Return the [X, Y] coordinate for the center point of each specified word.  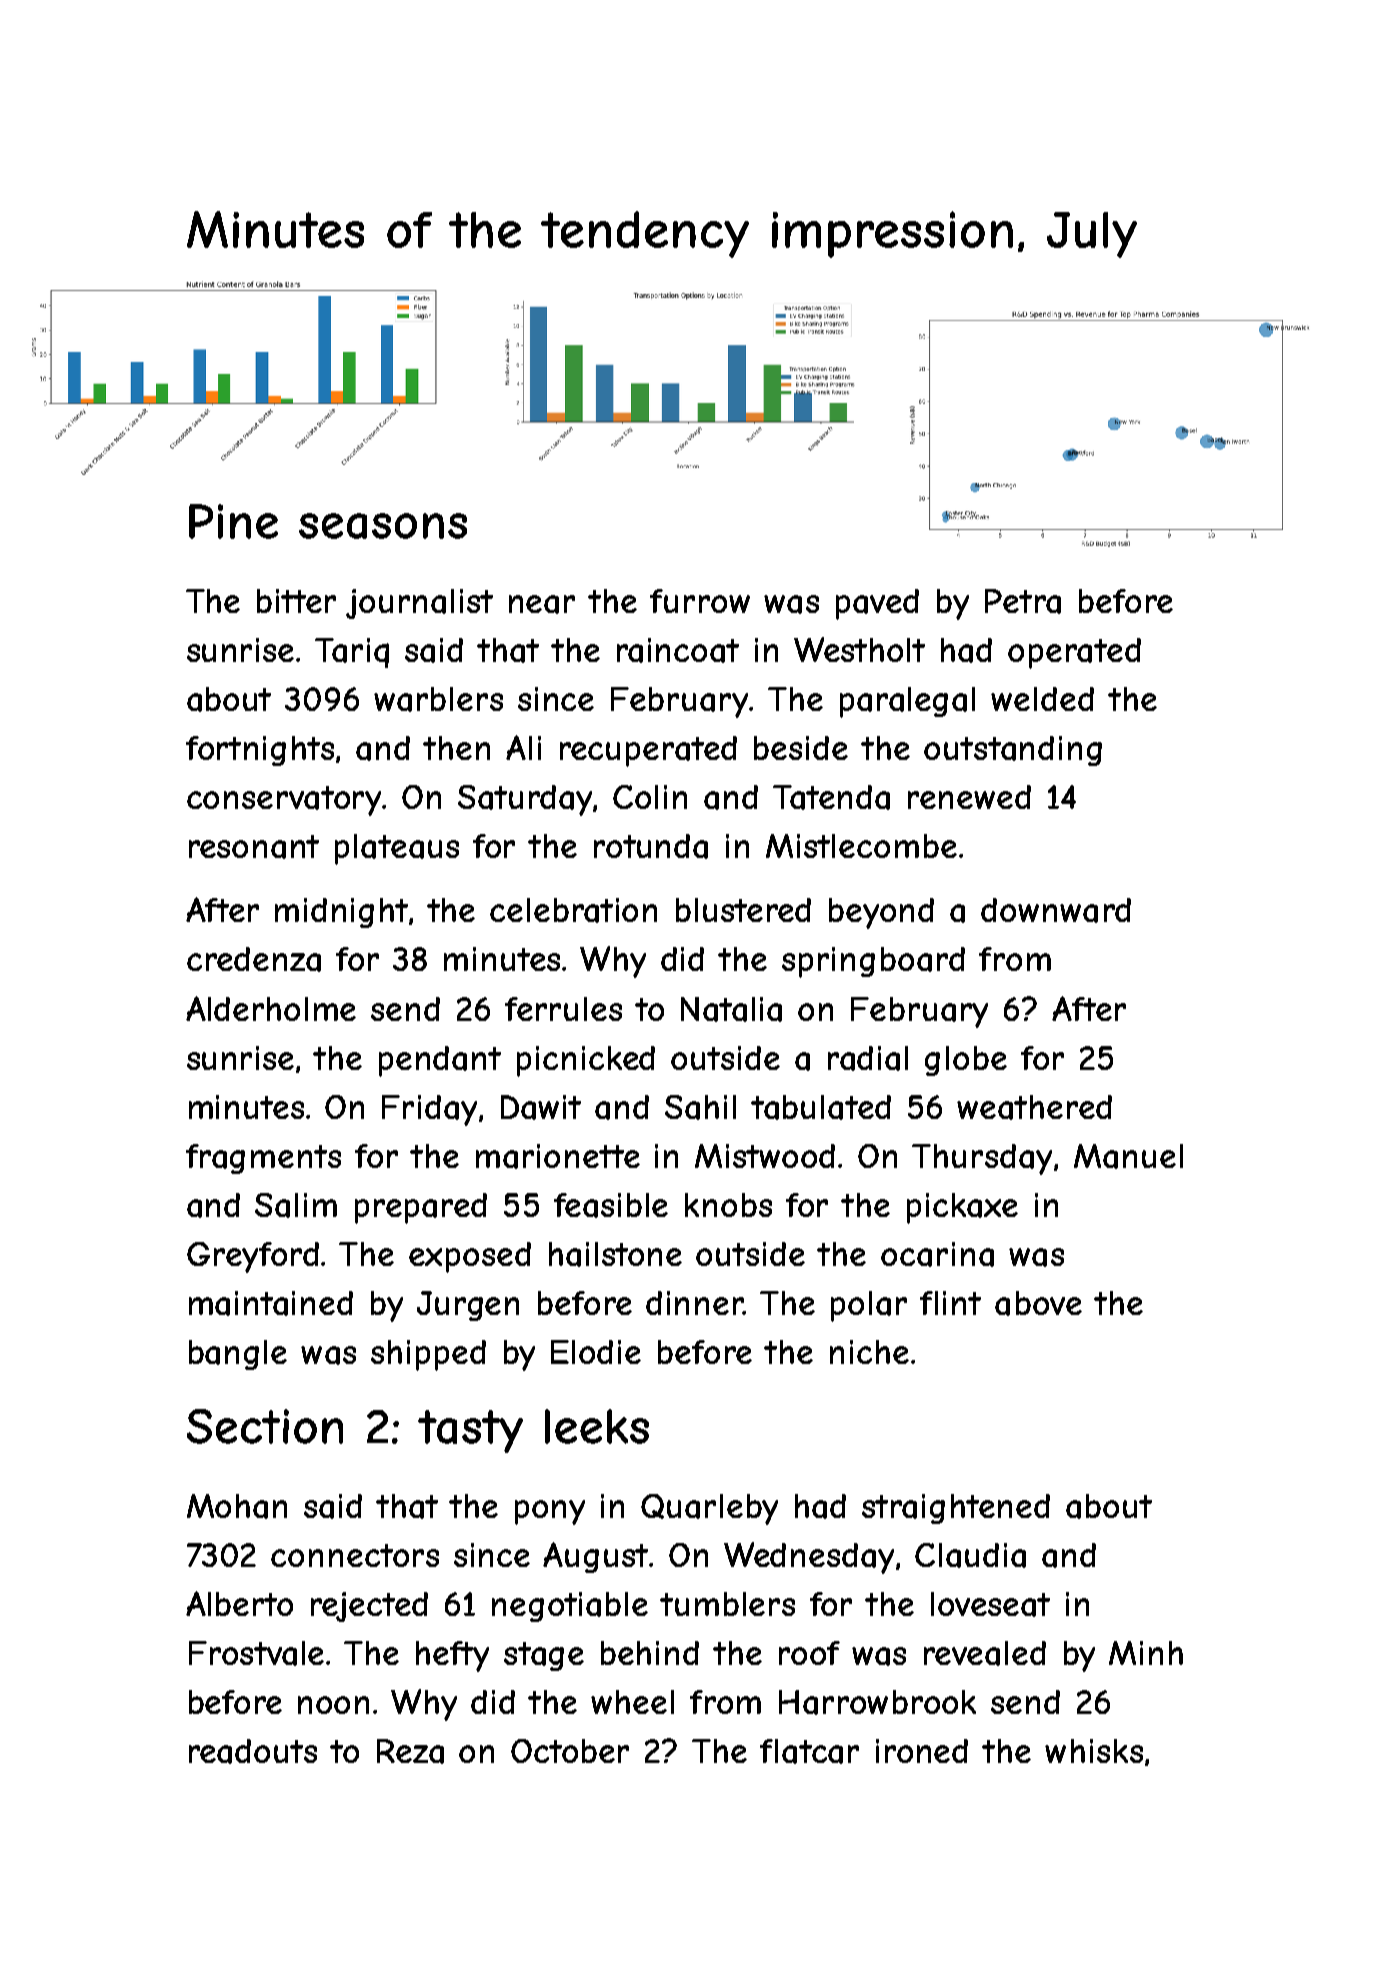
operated [1074, 653]
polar [869, 1306]
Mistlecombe [861, 846]
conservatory [285, 801]
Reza [410, 1751]
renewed [969, 797]
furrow [700, 601]
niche [869, 1352]
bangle [238, 1355]
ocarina [937, 1254]
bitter [296, 601]
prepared [421, 1208]
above [1038, 1303]
